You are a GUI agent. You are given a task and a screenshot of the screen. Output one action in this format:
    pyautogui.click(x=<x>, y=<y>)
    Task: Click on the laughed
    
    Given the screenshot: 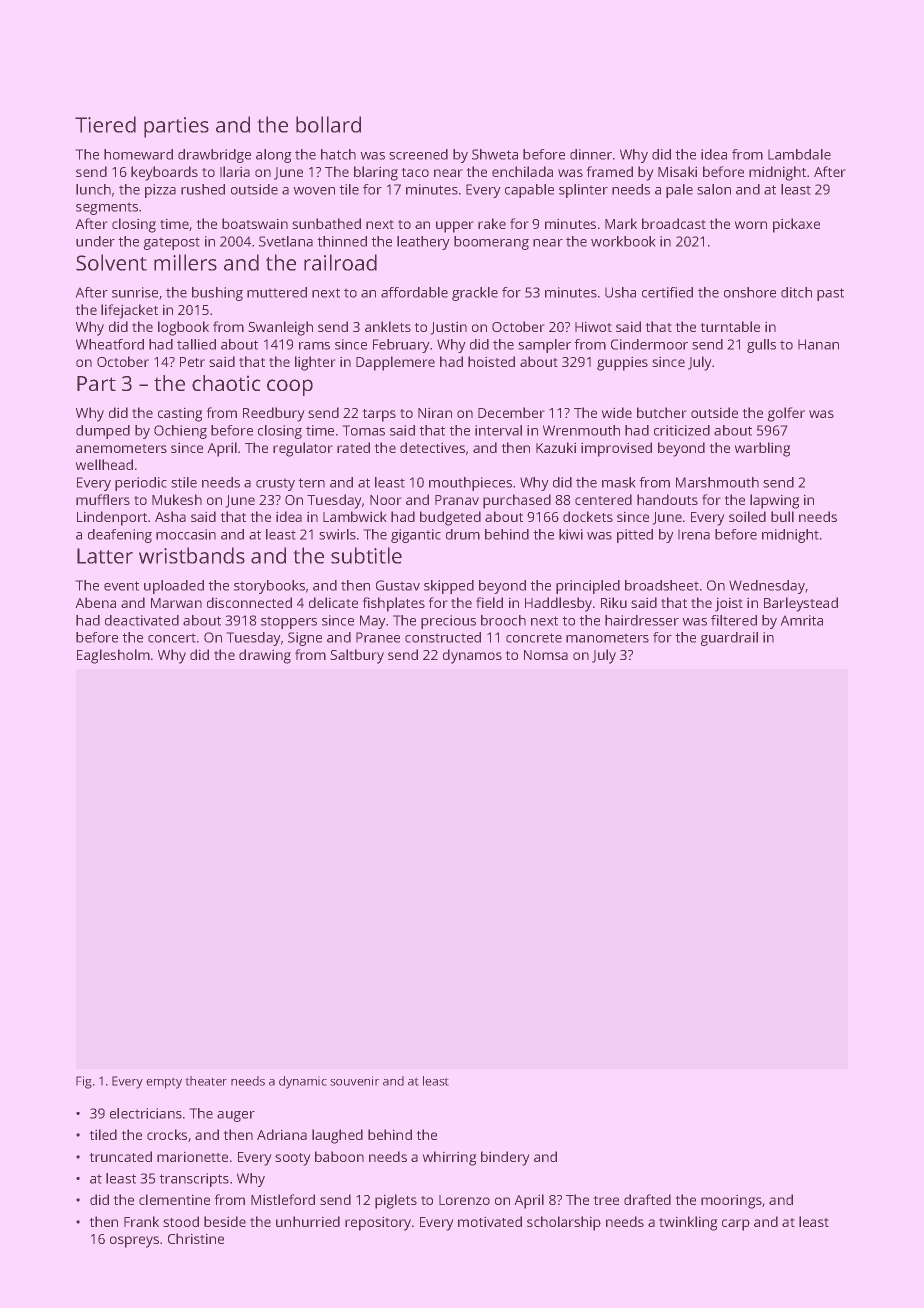 What is the action you would take?
    pyautogui.click(x=337, y=1136)
